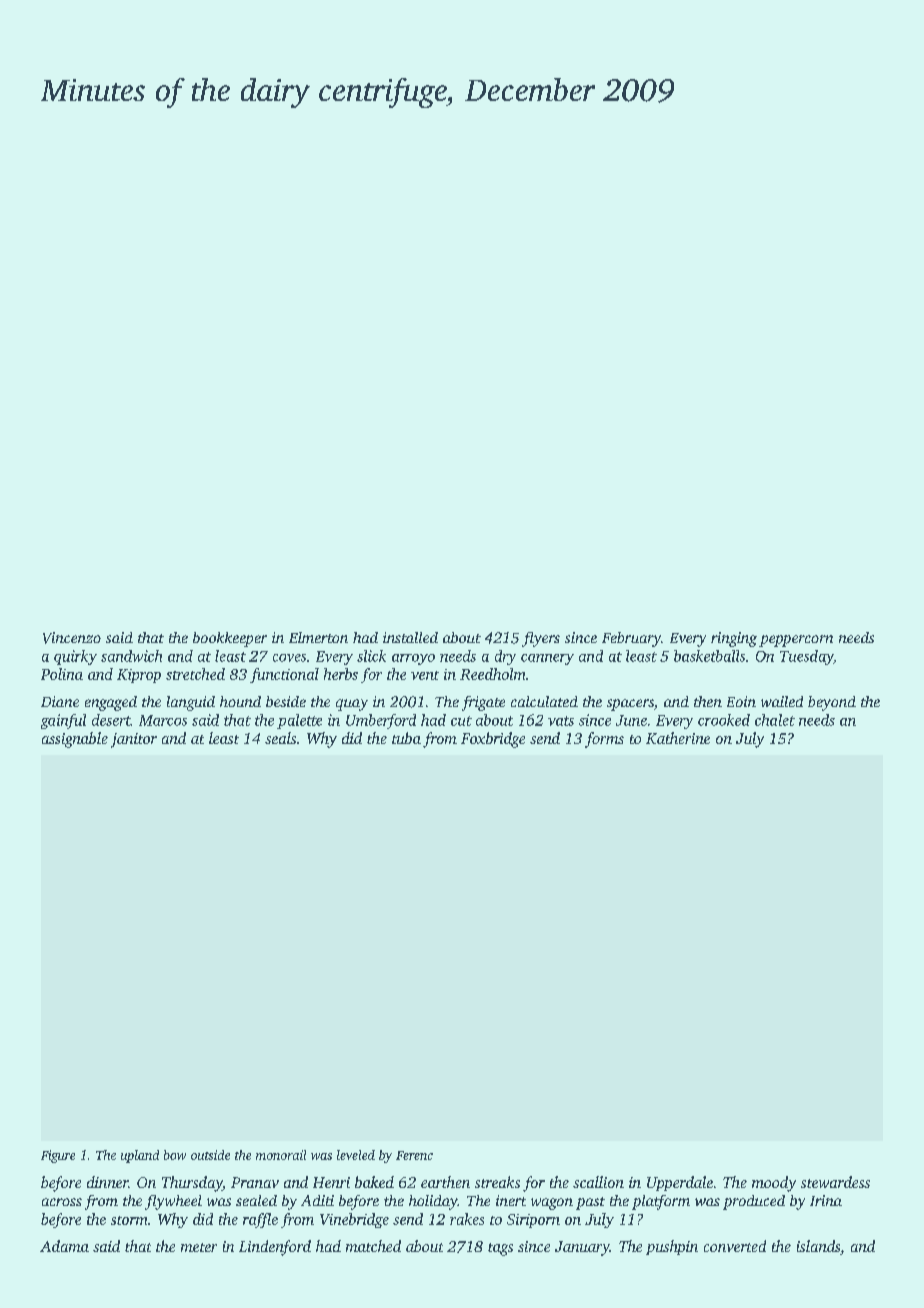 The image size is (924, 1308). What do you see at coordinates (281, 1155) in the screenshot?
I see `monorail` at bounding box center [281, 1155].
